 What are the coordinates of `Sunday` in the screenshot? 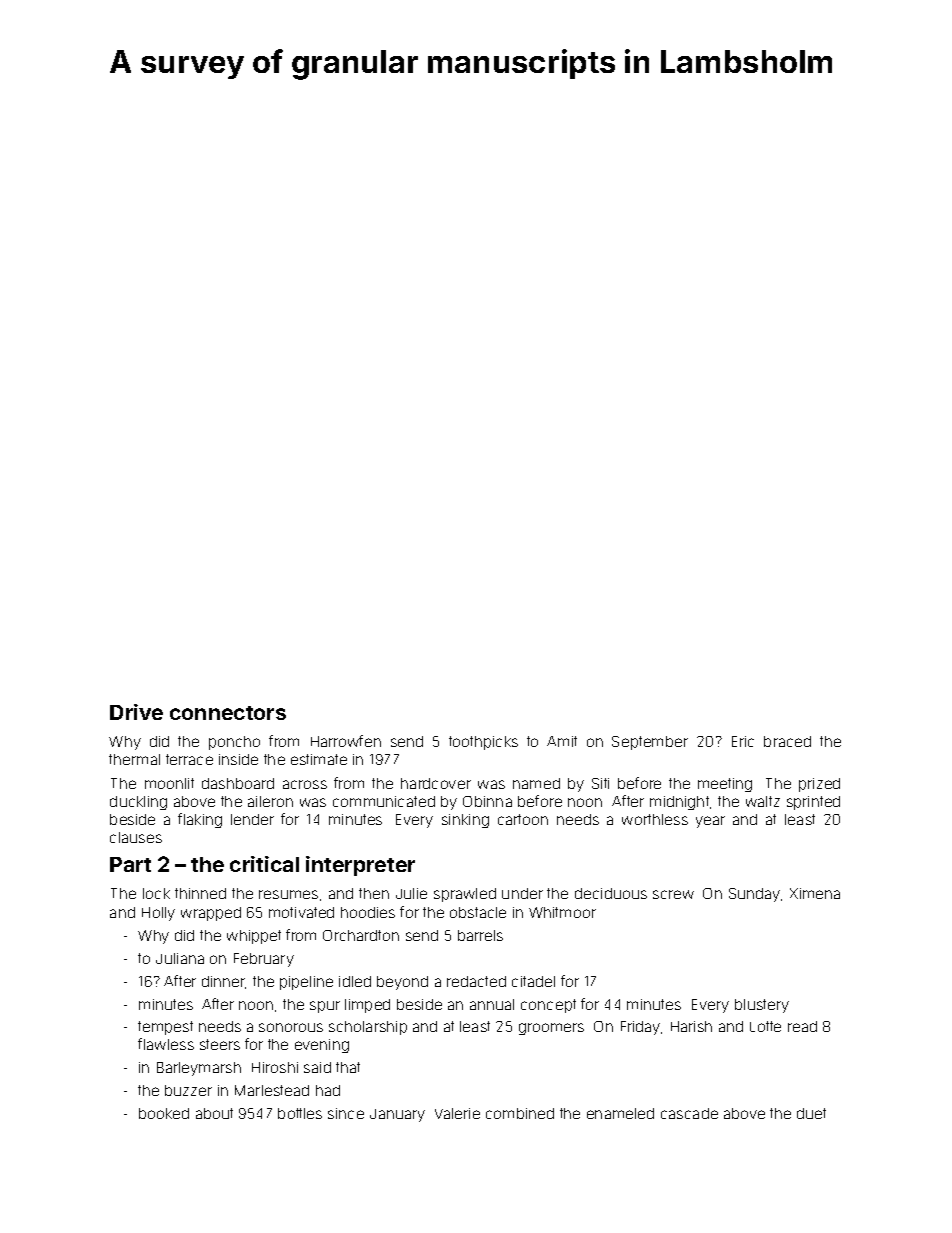 It's located at (754, 895).
